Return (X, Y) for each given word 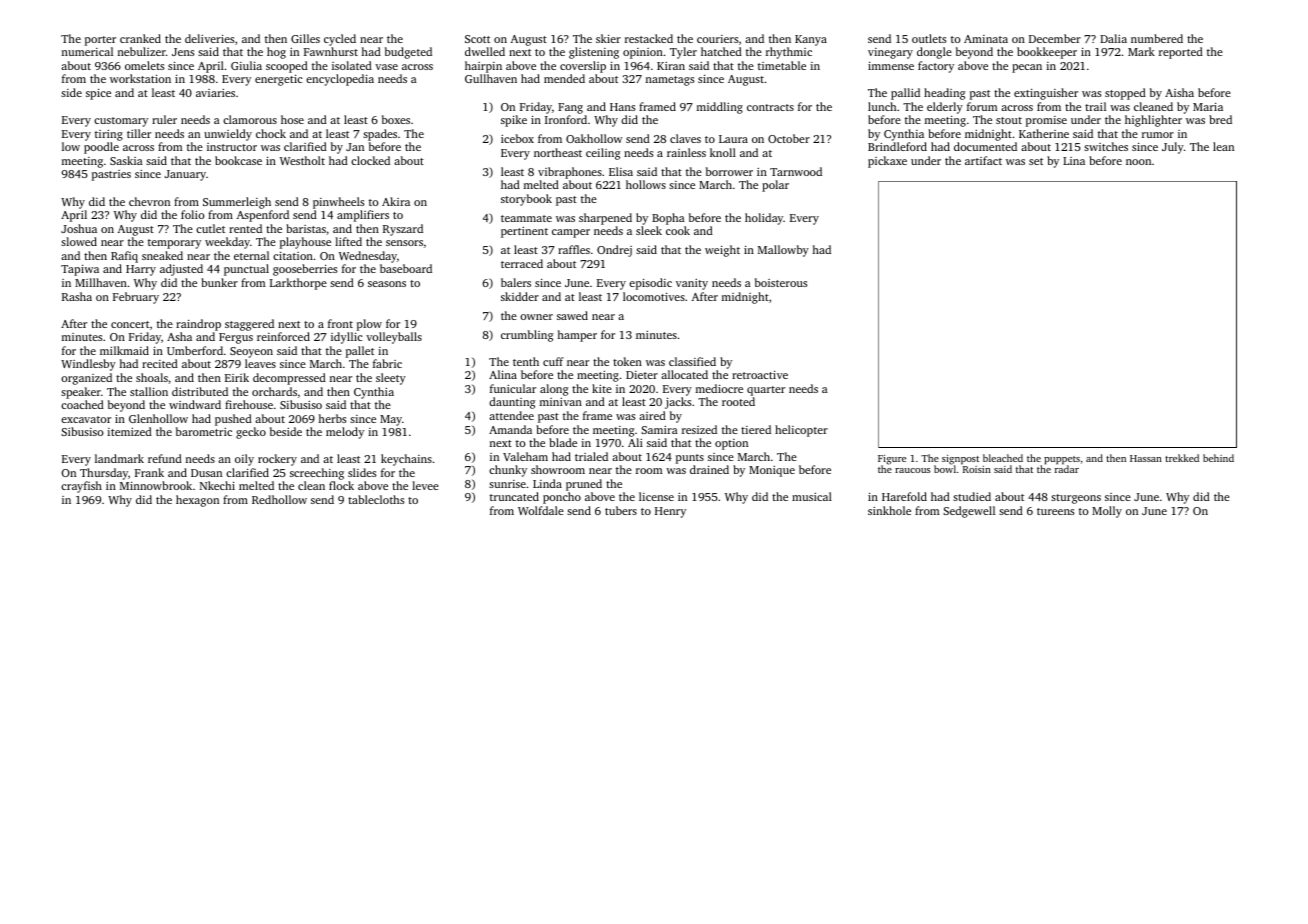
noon (1138, 162)
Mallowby (783, 251)
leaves (260, 363)
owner (536, 317)
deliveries (209, 38)
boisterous (781, 282)
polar (775, 186)
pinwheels (338, 203)
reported (1181, 53)
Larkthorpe (298, 284)
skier (608, 38)
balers (516, 282)
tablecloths (376, 499)
